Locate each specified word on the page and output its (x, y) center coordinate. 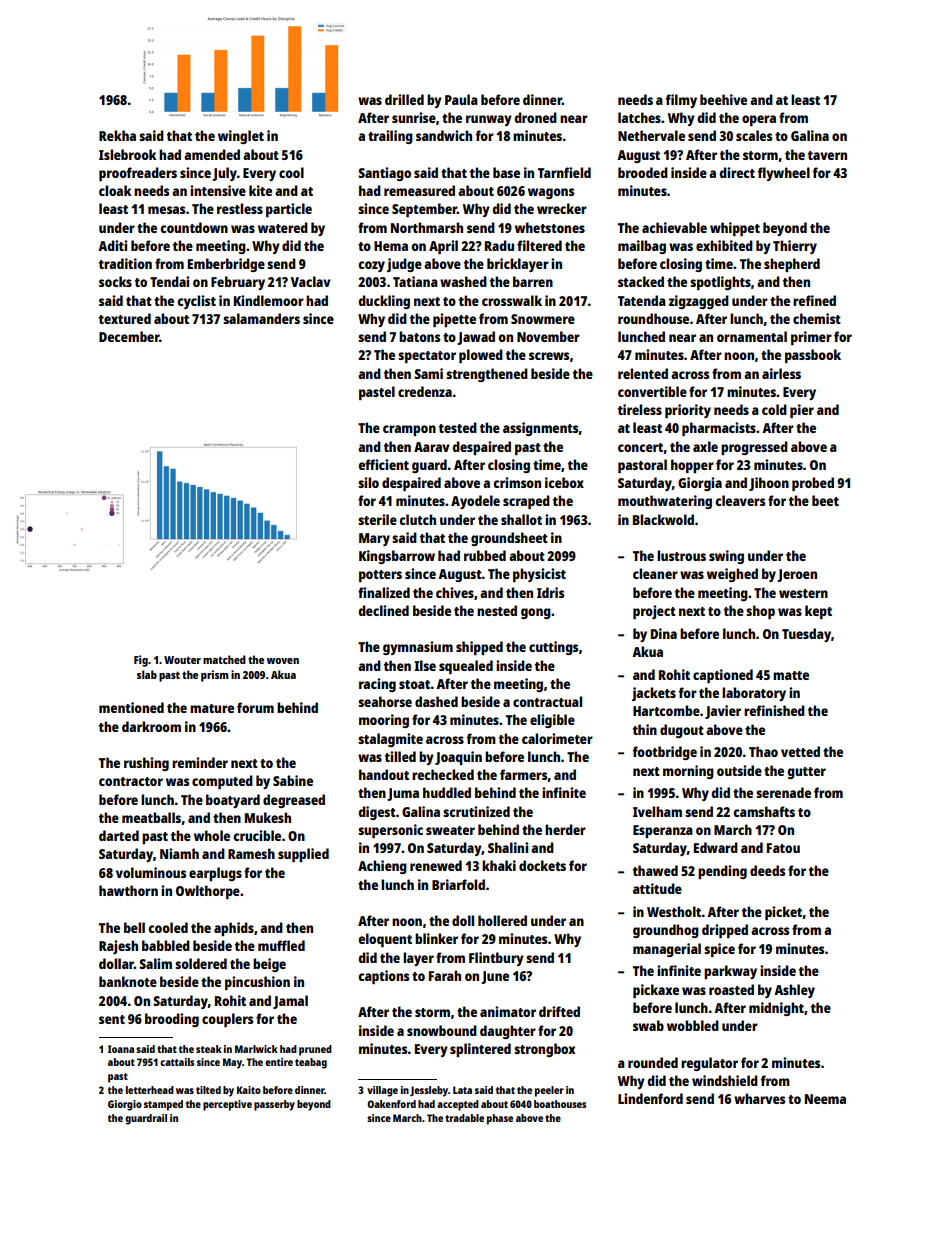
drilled (404, 99)
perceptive (227, 1105)
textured (125, 318)
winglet (241, 137)
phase (500, 1119)
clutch (417, 519)
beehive (723, 99)
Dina (664, 633)
